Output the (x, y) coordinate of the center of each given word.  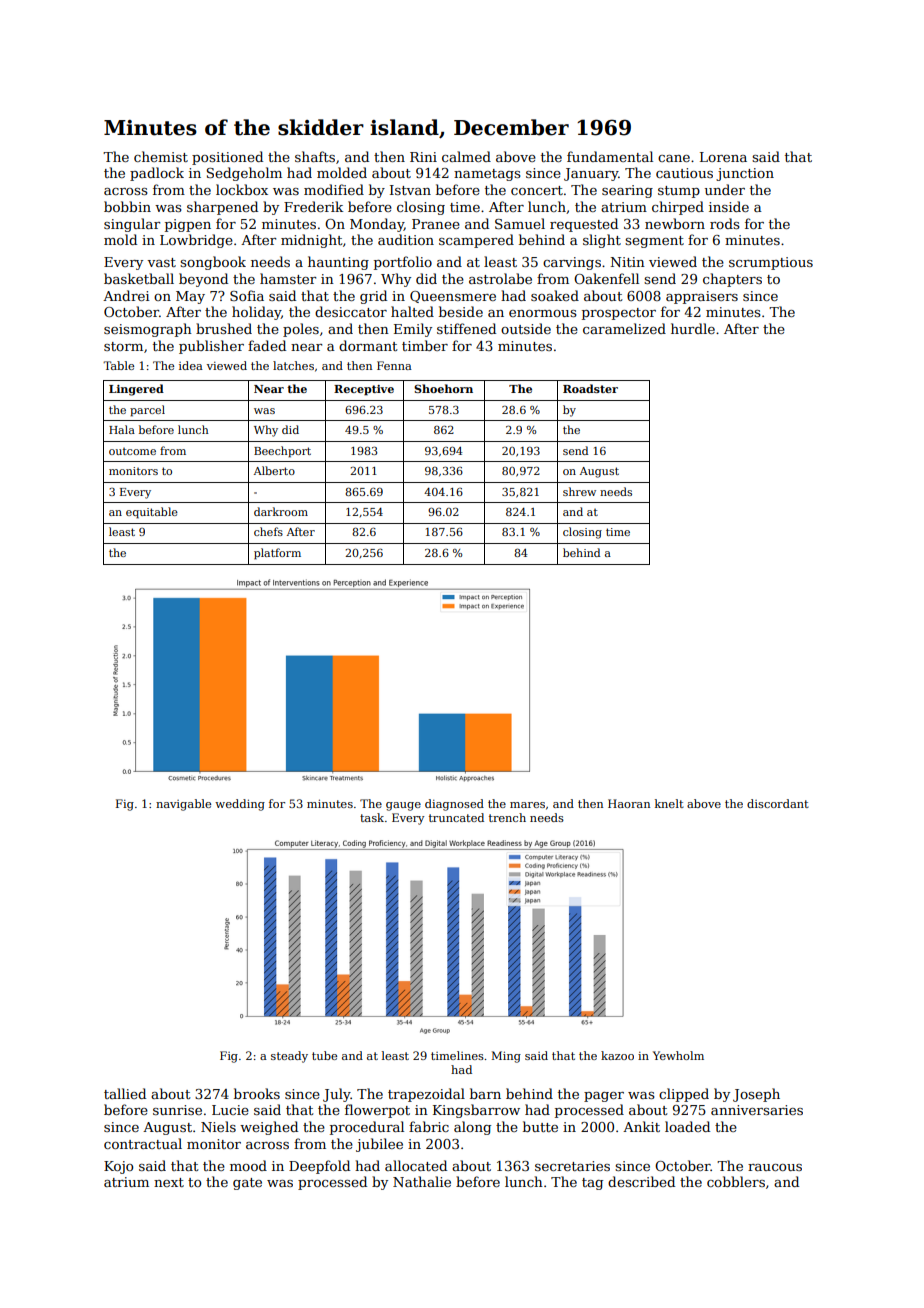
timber (425, 345)
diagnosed (454, 805)
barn (485, 1093)
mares (527, 805)
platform (277, 554)
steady (289, 1057)
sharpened (222, 208)
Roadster (590, 388)
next (169, 1182)
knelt (669, 803)
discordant (778, 803)
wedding (240, 805)
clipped (684, 1095)
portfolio (403, 263)
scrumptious (771, 263)
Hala (122, 429)
